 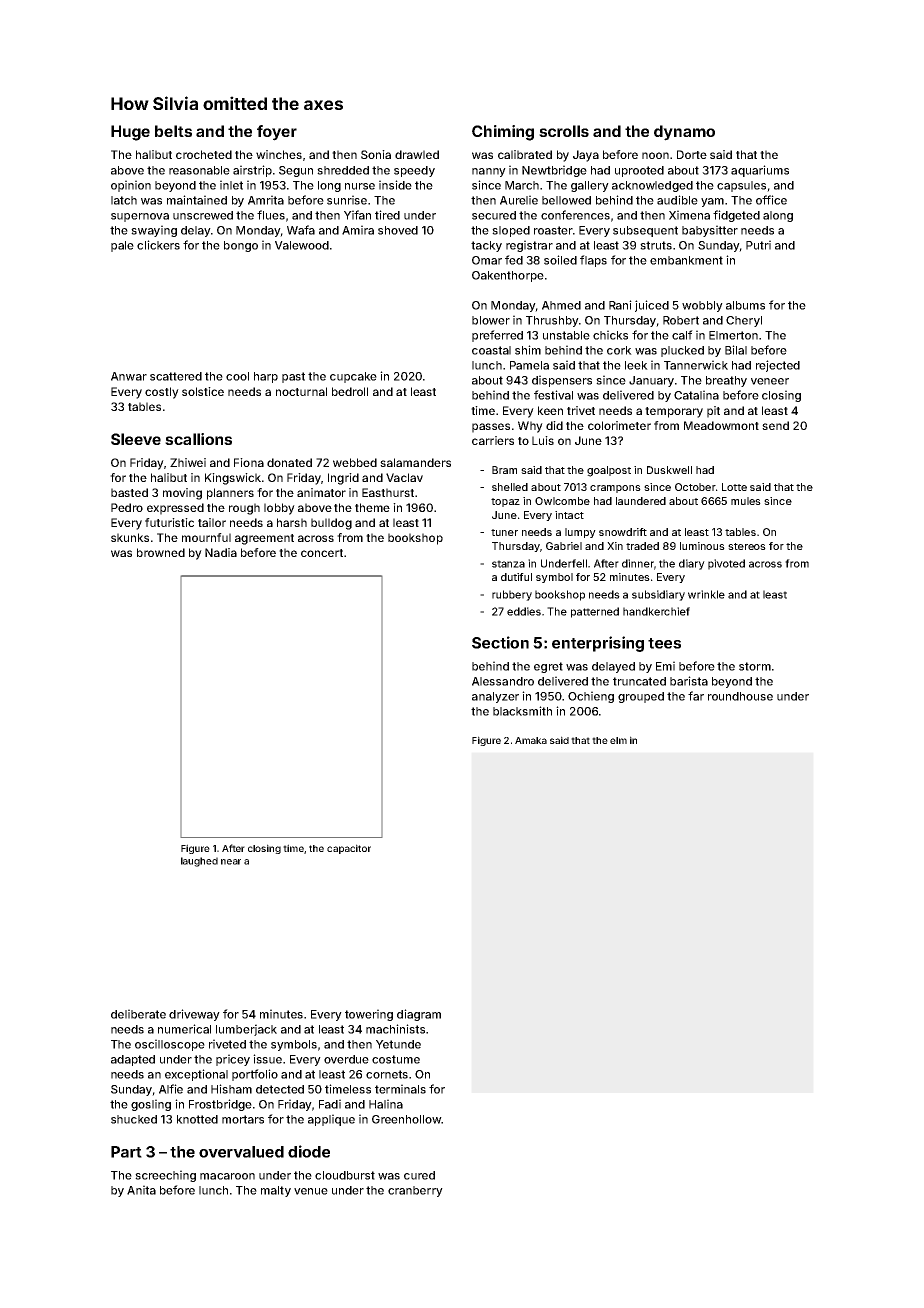 I want to click on send, so click(x=775, y=425).
